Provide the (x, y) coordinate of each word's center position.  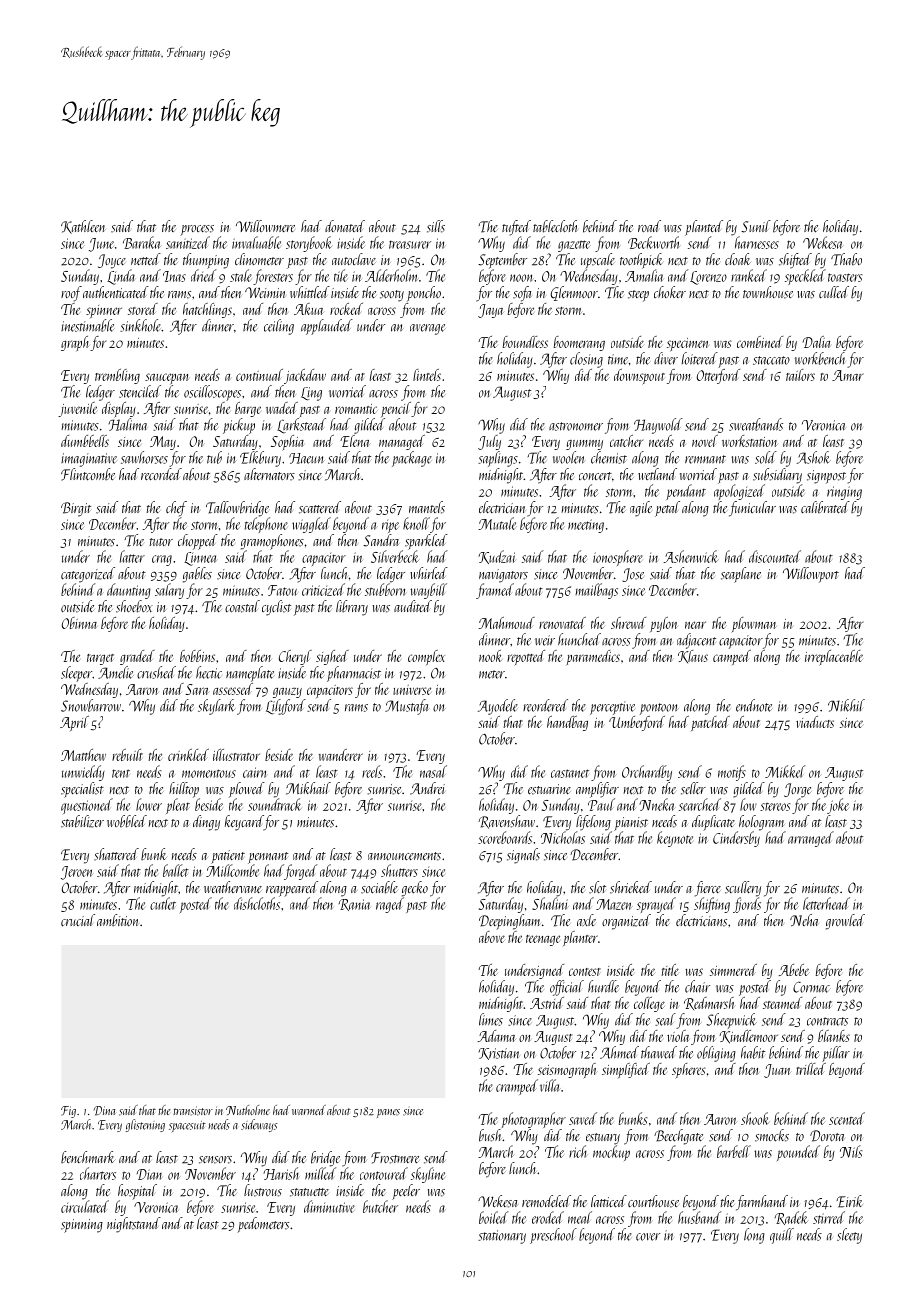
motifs (732, 773)
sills (436, 226)
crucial (78, 920)
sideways (259, 1125)
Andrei (427, 788)
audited (413, 606)
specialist (82, 790)
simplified (626, 1070)
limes (491, 1019)
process (197, 230)
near (695, 625)
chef (176, 509)
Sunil (756, 226)
